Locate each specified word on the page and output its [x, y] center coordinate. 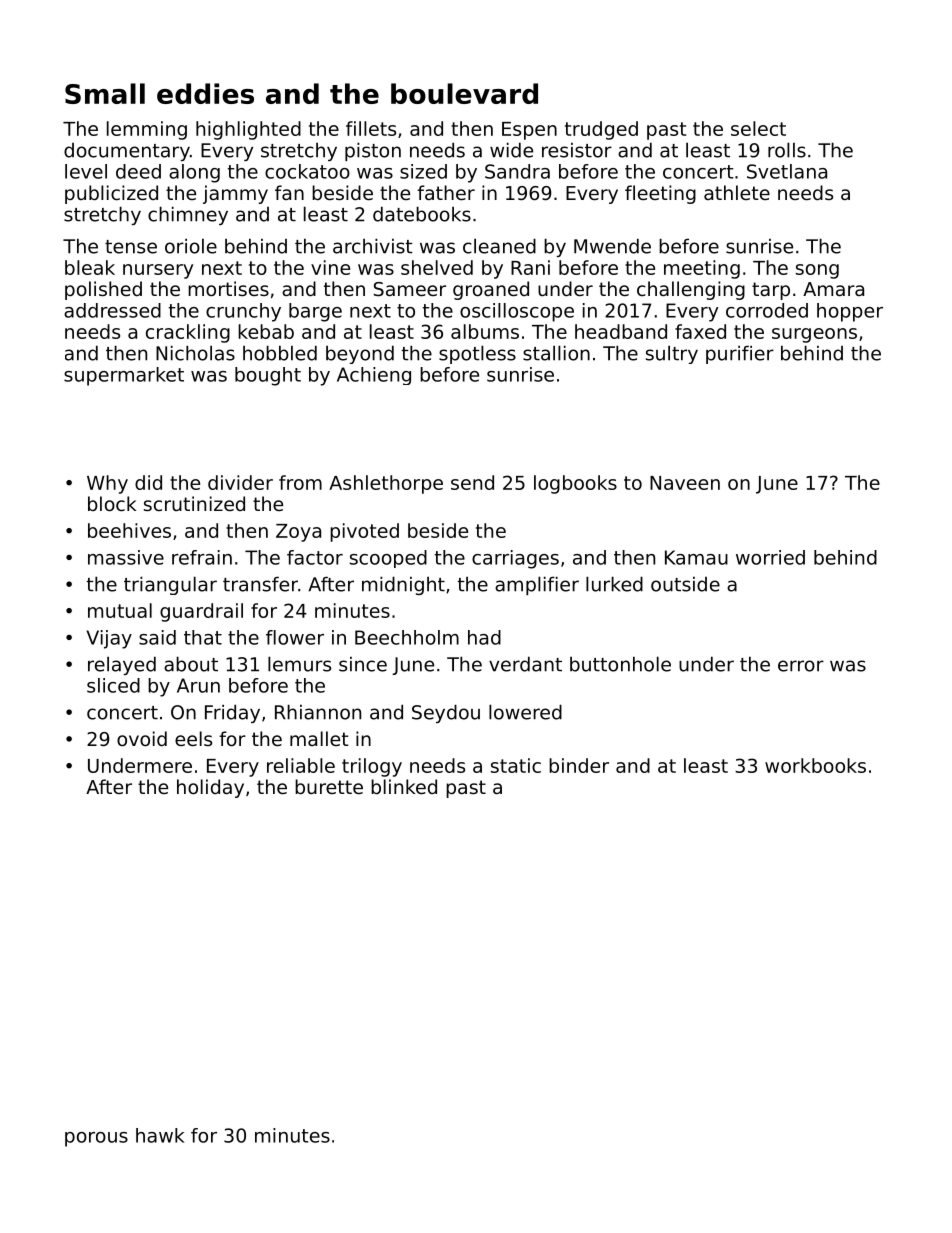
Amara [833, 289]
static [516, 765]
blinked [404, 786]
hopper [850, 312]
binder [579, 765]
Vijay [109, 639]
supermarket [124, 376]
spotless [477, 354]
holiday [210, 788]
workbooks [815, 765]
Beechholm [407, 637]
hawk [160, 1135]
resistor [577, 150]
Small [105, 93]
